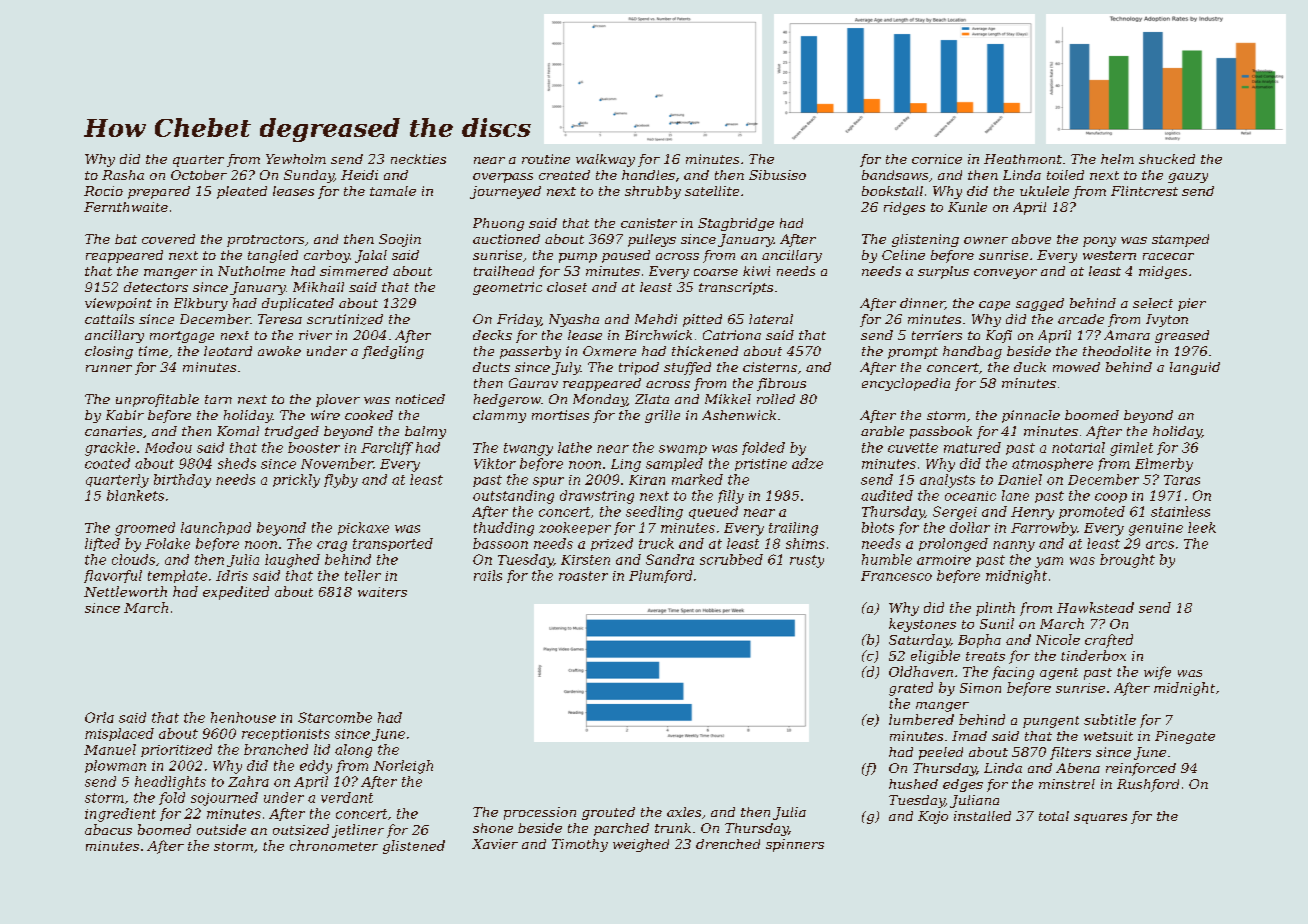 The image size is (1308, 924). What do you see at coordinates (546, 159) in the image?
I see `routine` at bounding box center [546, 159].
